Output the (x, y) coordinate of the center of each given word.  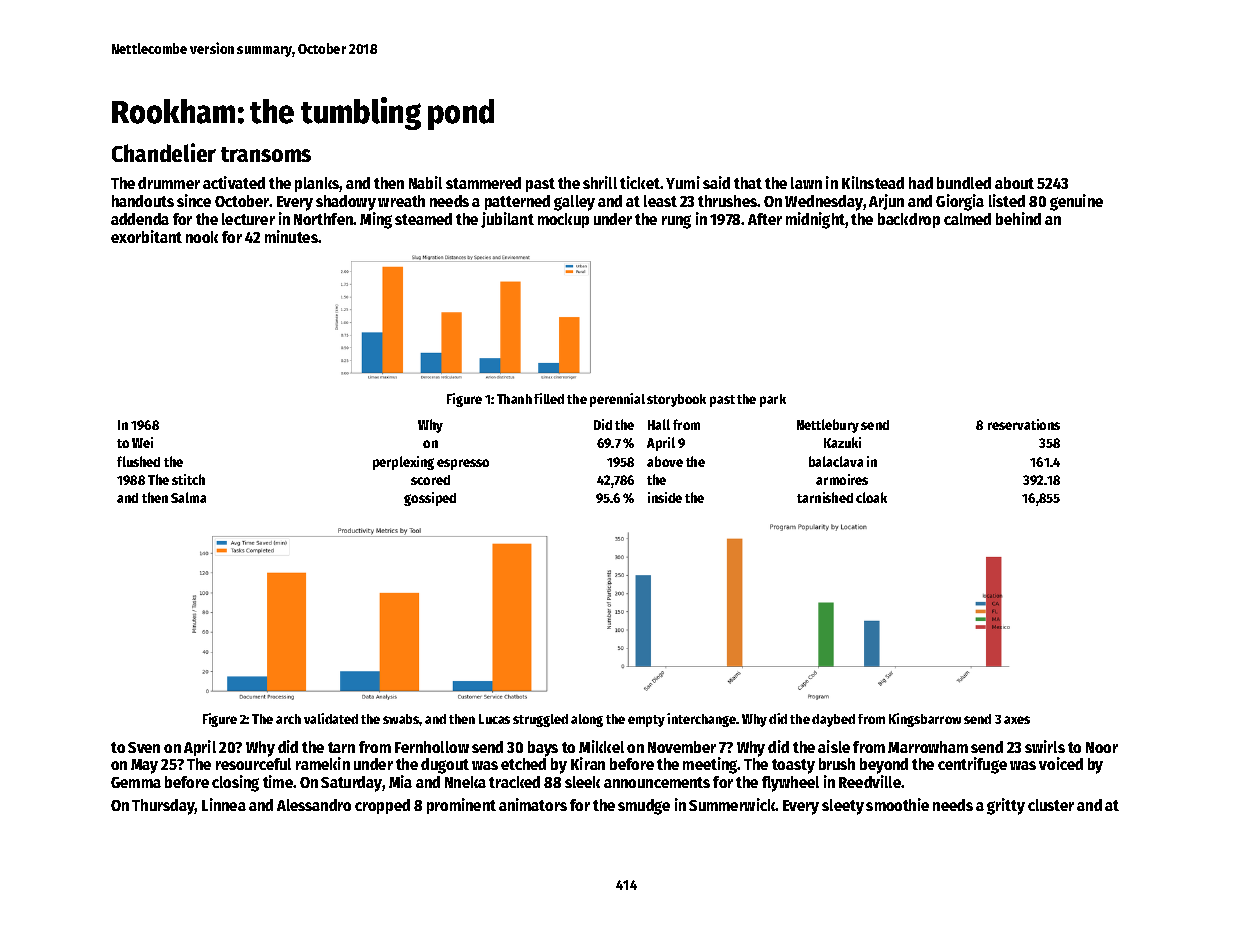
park (773, 400)
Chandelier (164, 152)
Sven (144, 747)
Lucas (494, 719)
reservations (1024, 424)
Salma (188, 497)
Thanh (514, 399)
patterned (517, 202)
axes (1017, 720)
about (1014, 183)
